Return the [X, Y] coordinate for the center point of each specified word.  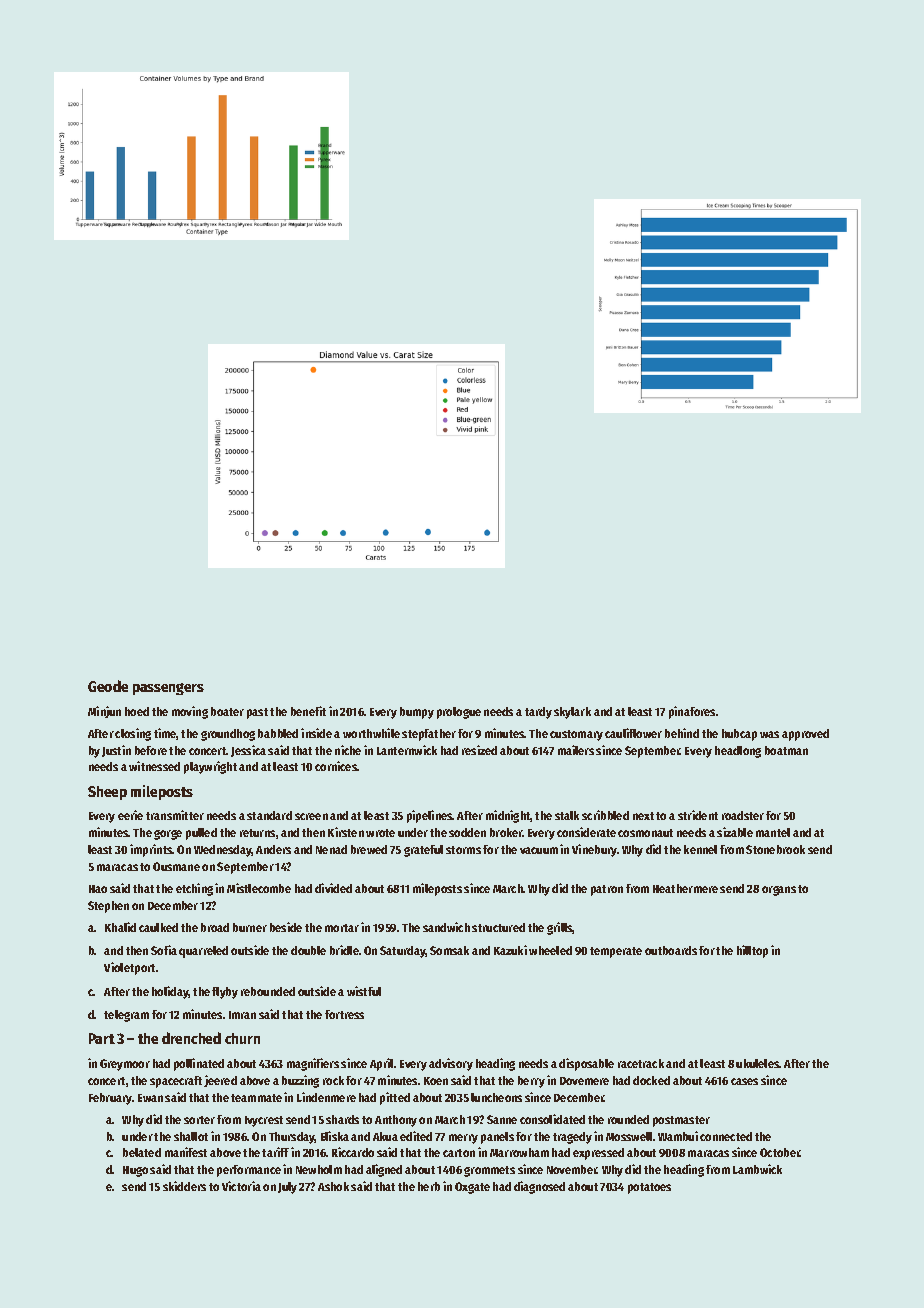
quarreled [203, 952]
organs [779, 891]
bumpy [417, 713]
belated [142, 1152]
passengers [168, 689]
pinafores [692, 712]
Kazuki [510, 950]
